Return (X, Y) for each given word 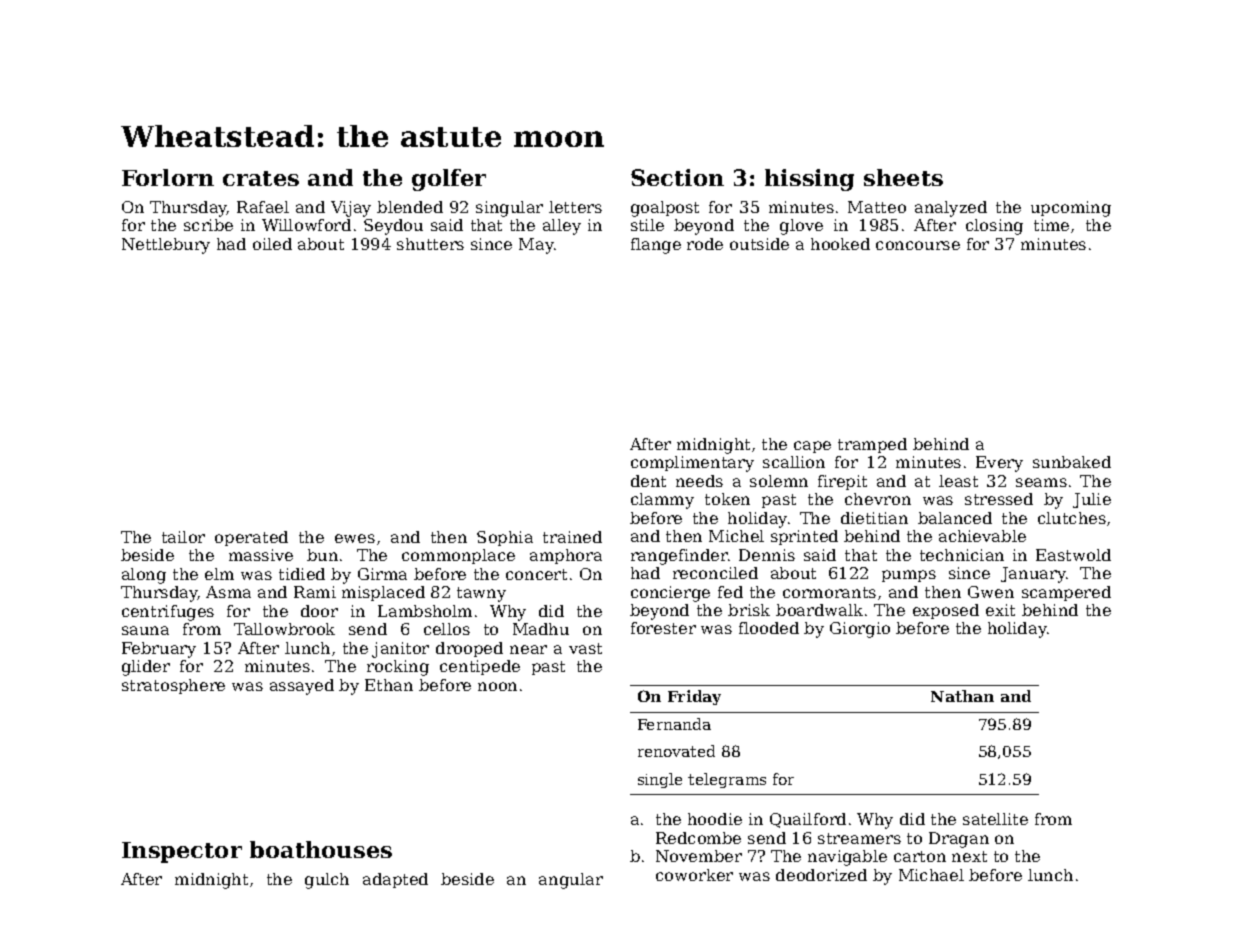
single (660, 780)
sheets (903, 177)
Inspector (182, 852)
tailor (183, 537)
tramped (872, 445)
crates (261, 178)
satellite (995, 819)
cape (812, 447)
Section (677, 177)
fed (730, 592)
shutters (430, 244)
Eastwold (1073, 555)
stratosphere (173, 686)
